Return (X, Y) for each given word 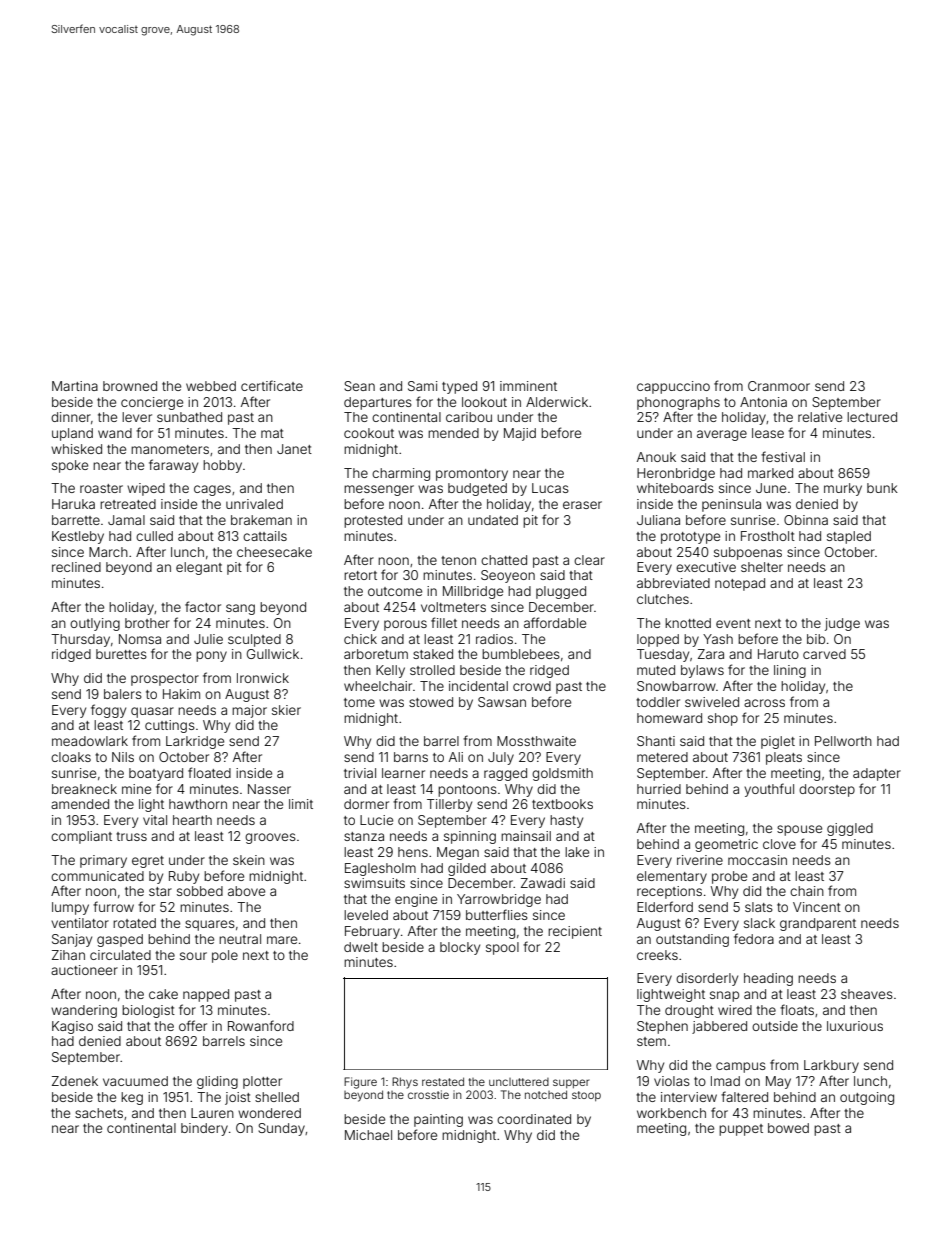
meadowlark (90, 741)
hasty (566, 821)
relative (820, 417)
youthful (769, 790)
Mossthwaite (536, 741)
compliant (81, 837)
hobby (222, 466)
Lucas (550, 488)
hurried (659, 789)
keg (132, 1098)
